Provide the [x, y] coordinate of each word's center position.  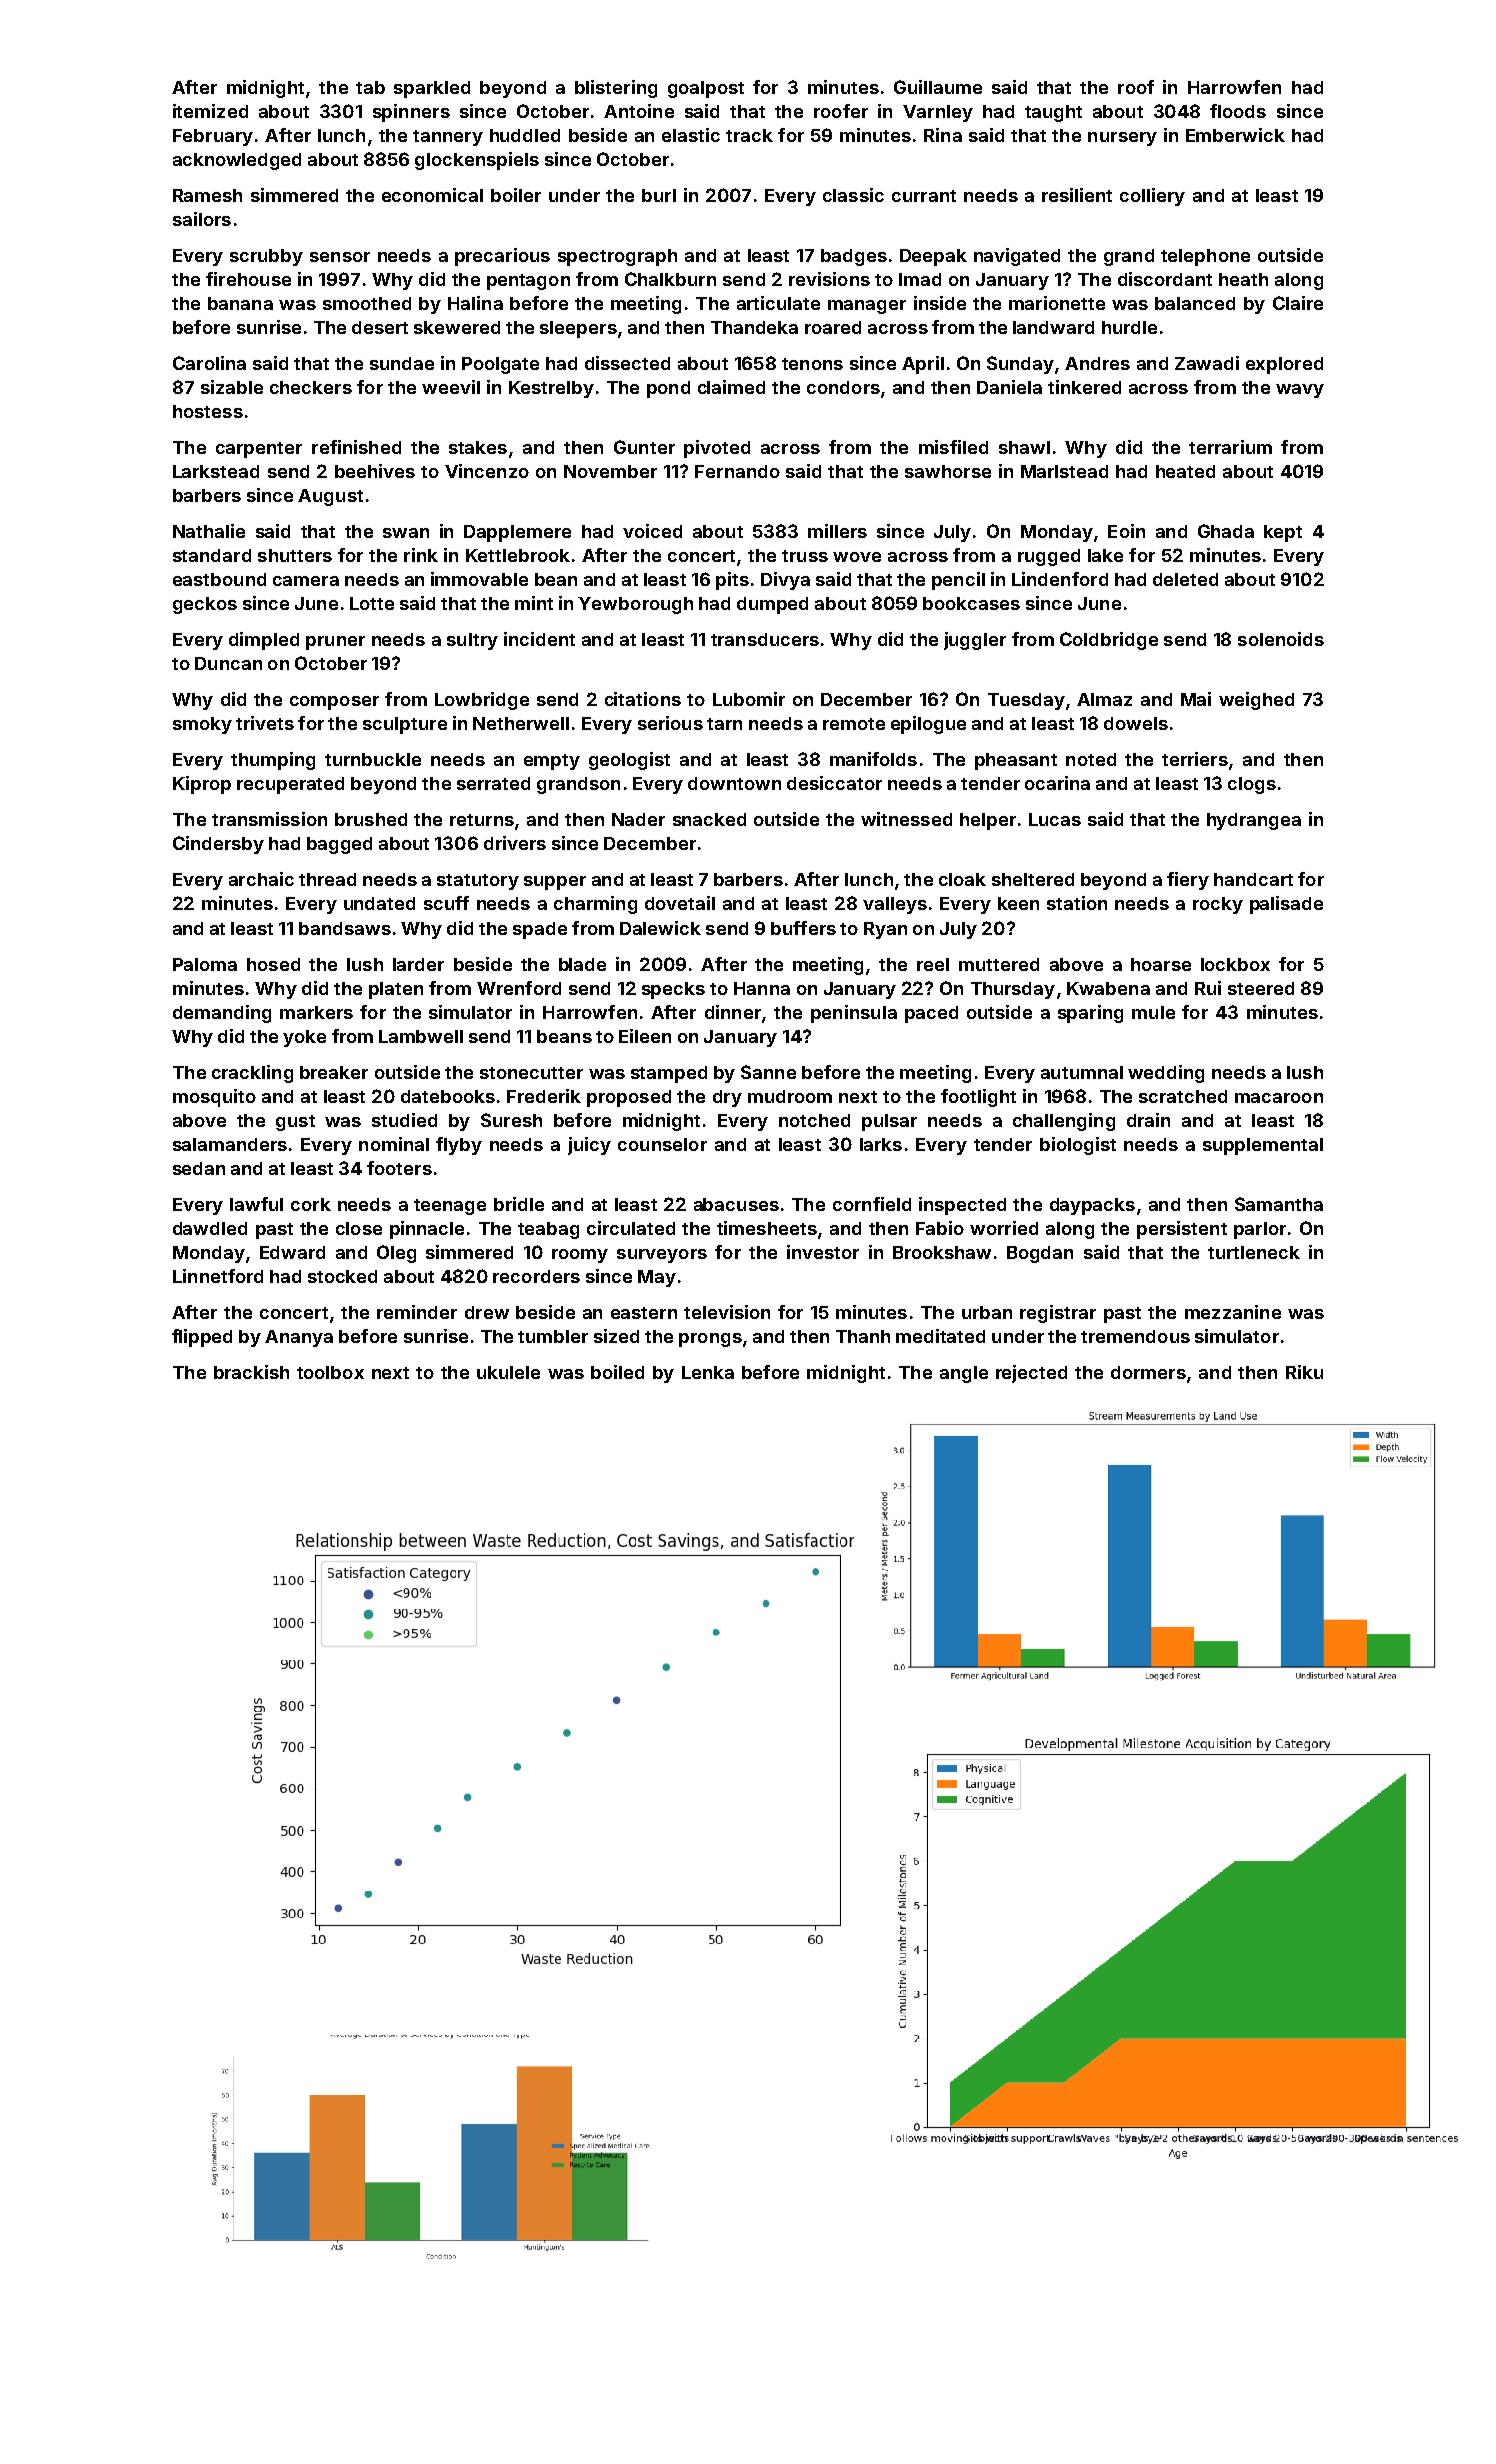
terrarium [1230, 447]
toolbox [330, 1372]
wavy [1300, 391]
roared [833, 327]
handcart [1253, 879]
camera [306, 581]
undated [379, 903]
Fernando [737, 471]
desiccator [834, 783]
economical [432, 195]
